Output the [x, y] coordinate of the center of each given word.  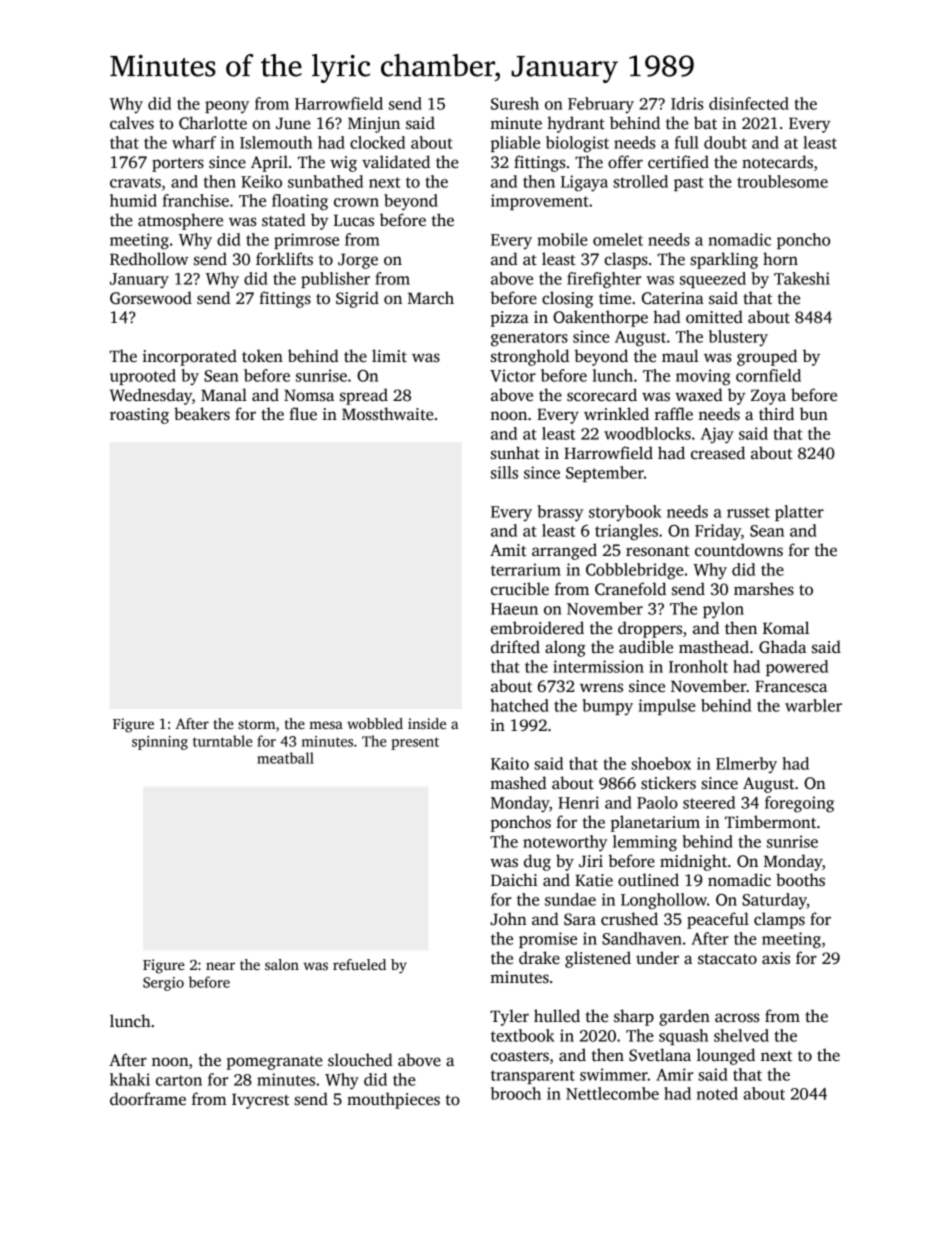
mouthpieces [393, 1100]
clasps [626, 260]
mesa [326, 725]
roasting [139, 416]
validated [396, 161]
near [220, 966]
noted [717, 1093]
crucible [520, 589]
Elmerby [746, 765]
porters [178, 165]
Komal [786, 628]
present [415, 743]
